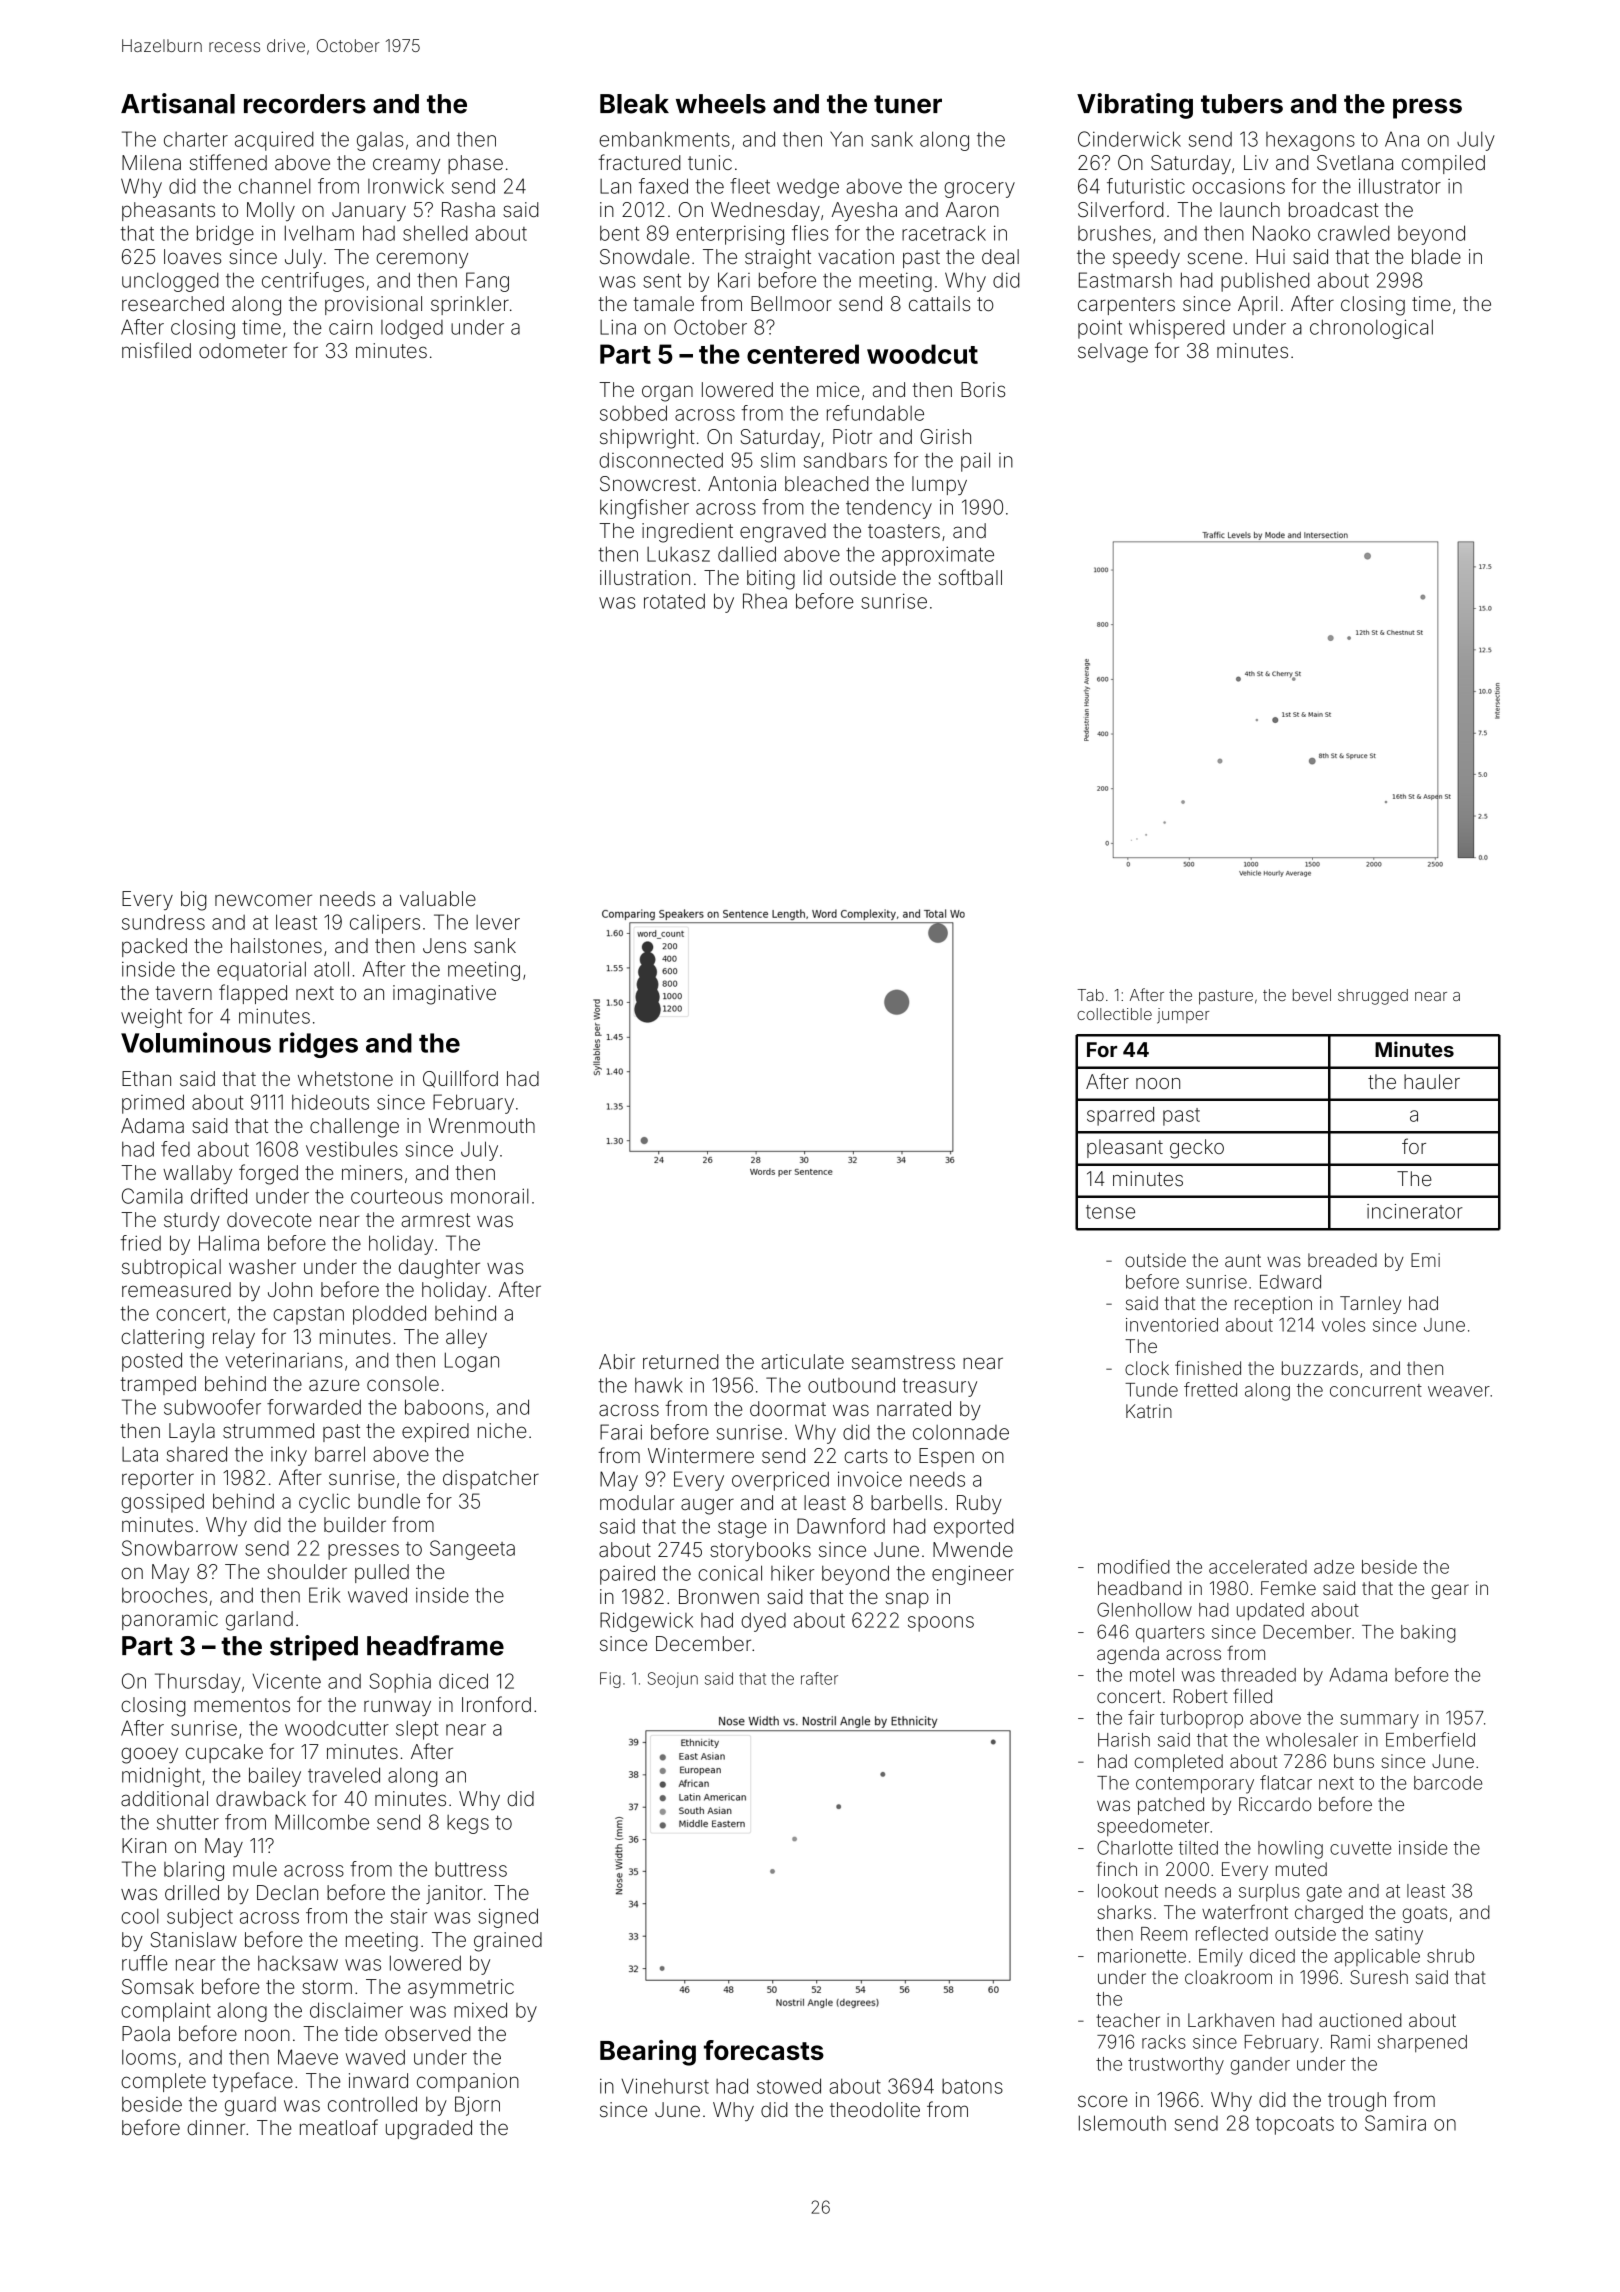  Describe the element at coordinates (350, 327) in the screenshot. I see `cairn` at that location.
